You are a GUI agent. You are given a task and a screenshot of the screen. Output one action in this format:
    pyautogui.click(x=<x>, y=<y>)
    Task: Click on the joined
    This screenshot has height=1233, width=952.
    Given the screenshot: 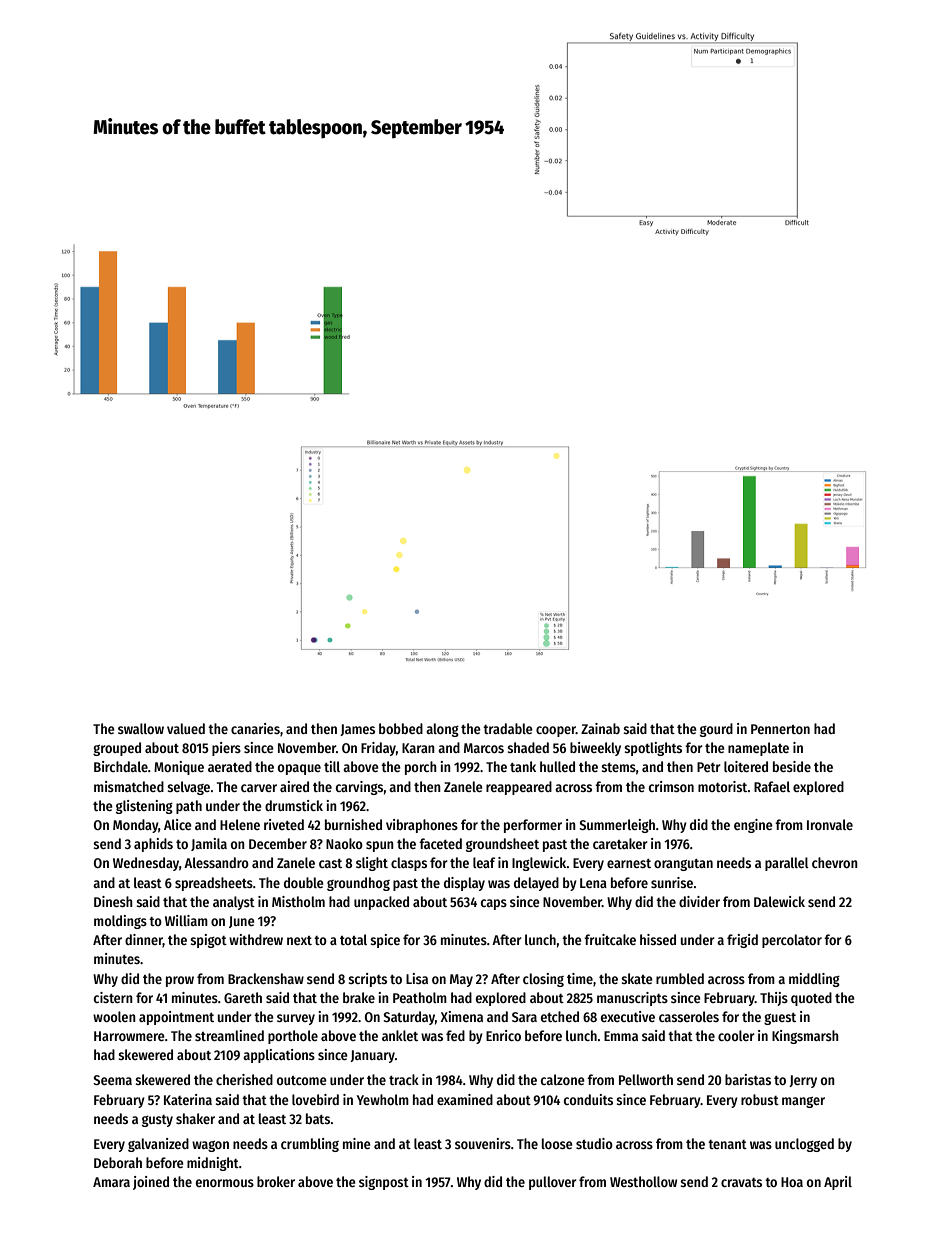 What is the action you would take?
    pyautogui.click(x=151, y=1183)
